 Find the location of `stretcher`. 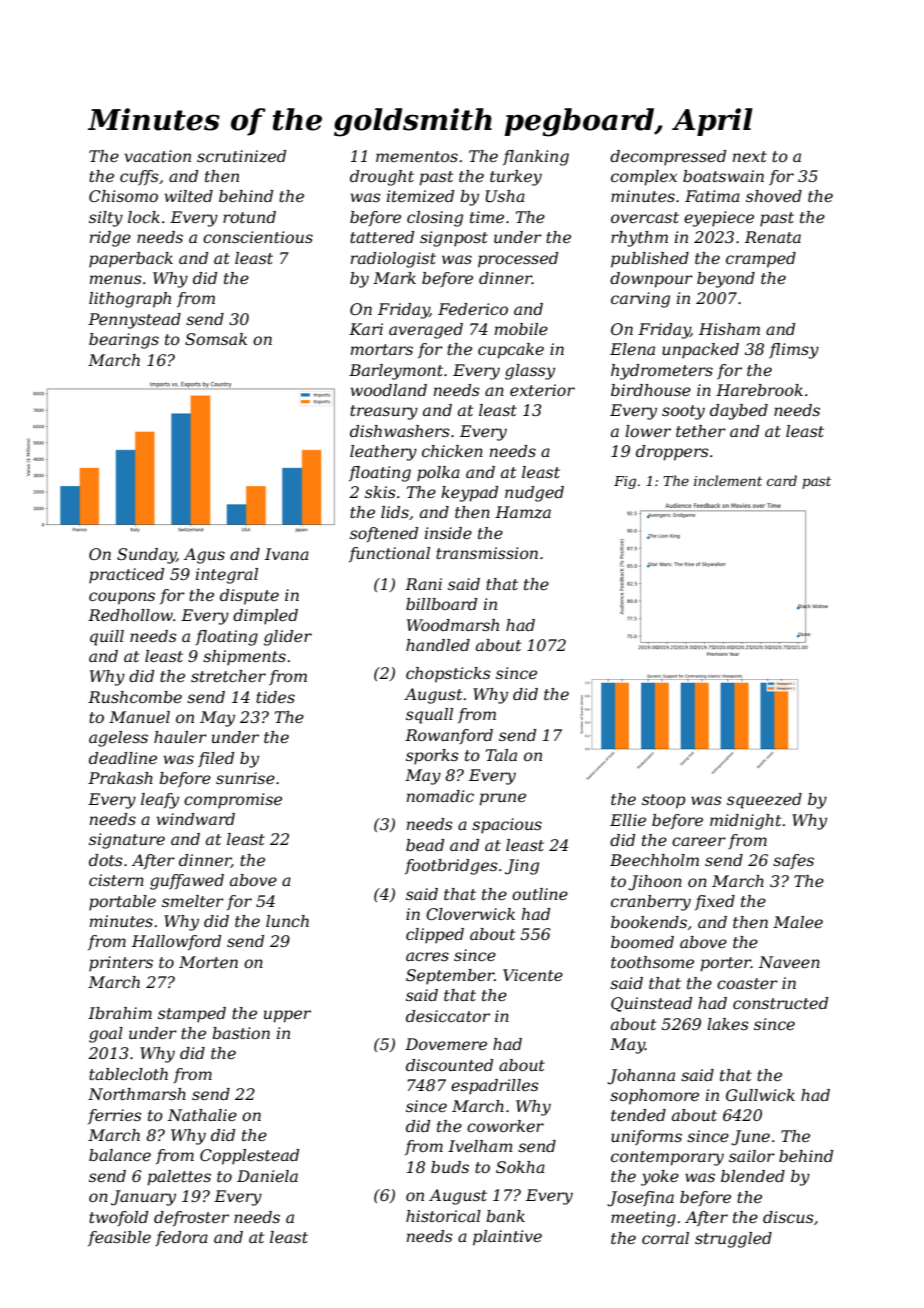

stretcher is located at coordinates (228, 676).
